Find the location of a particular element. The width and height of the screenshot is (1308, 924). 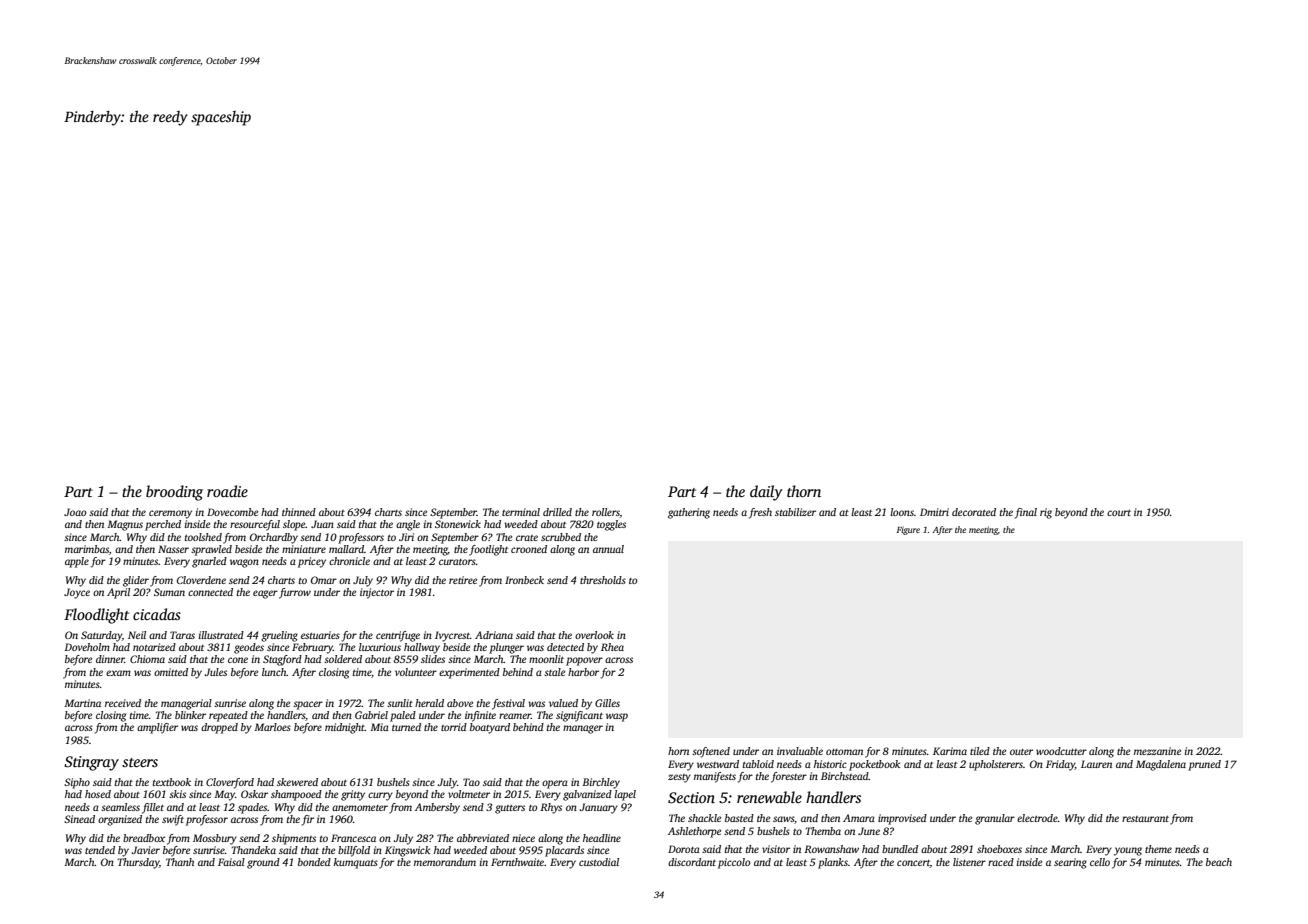

daily is located at coordinates (766, 493).
